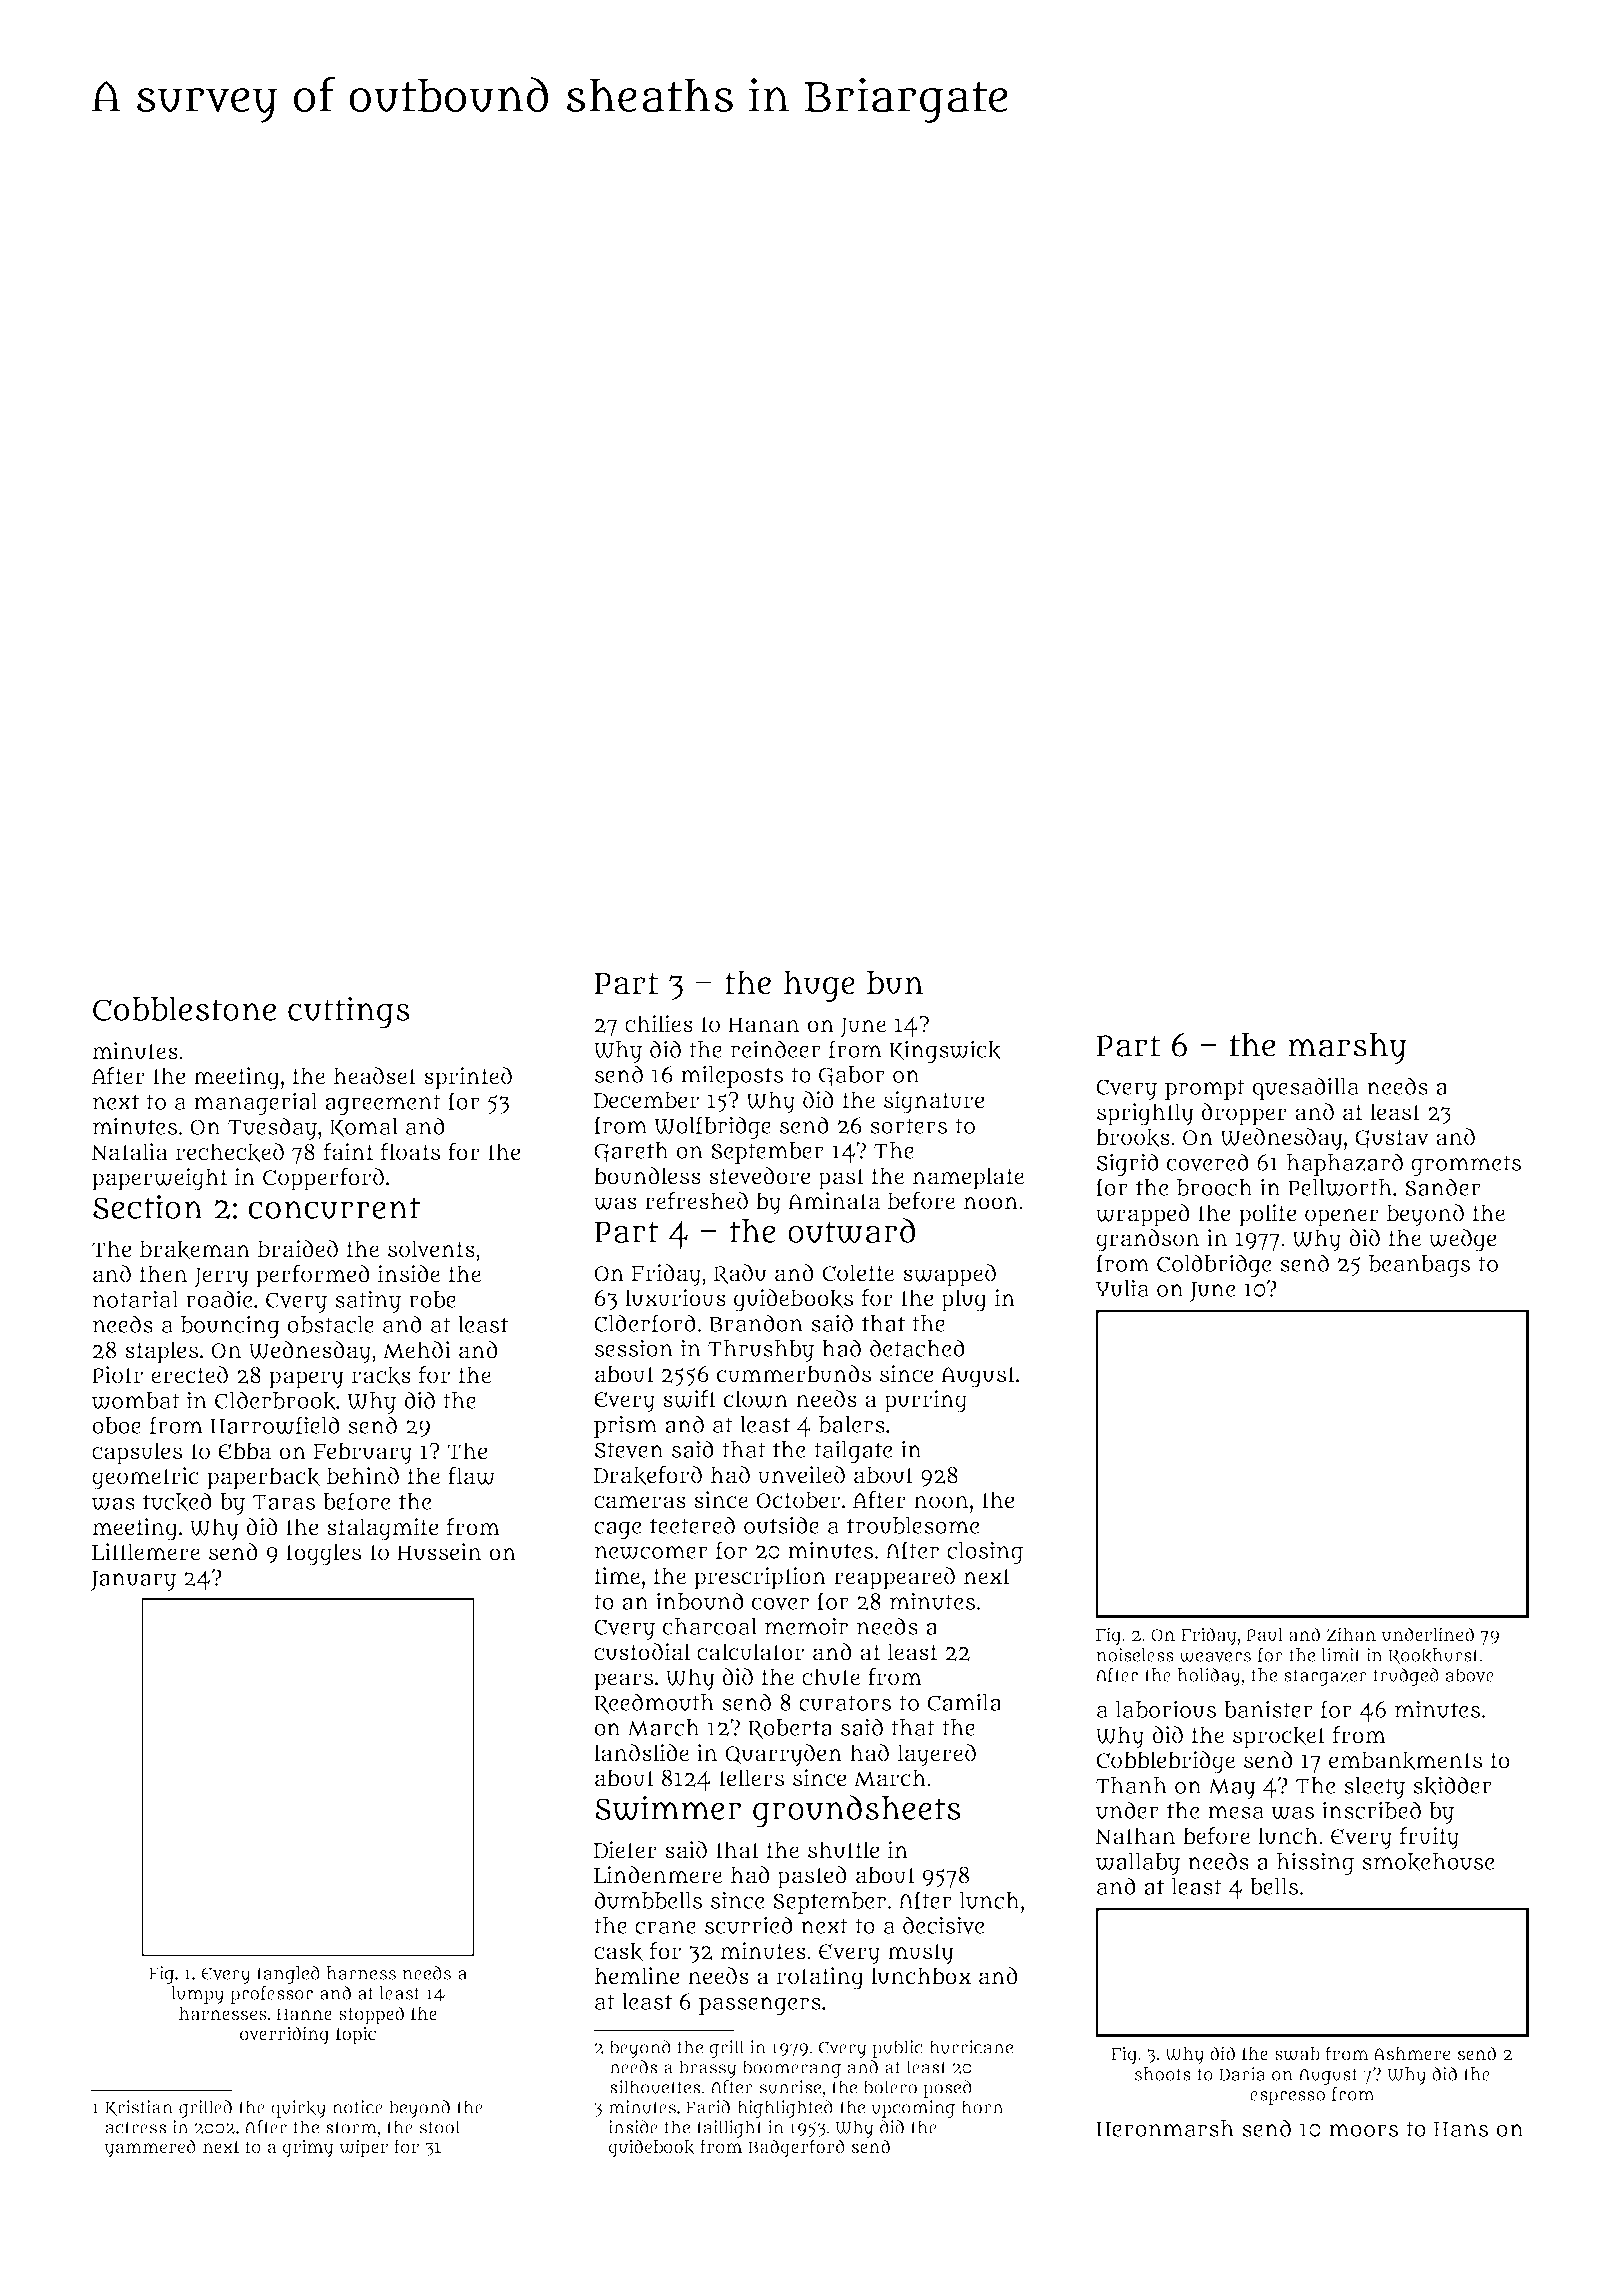 Image resolution: width=1620 pixels, height=2292 pixels. Describe the element at coordinates (308, 2148) in the screenshot. I see `grimy` at that location.
